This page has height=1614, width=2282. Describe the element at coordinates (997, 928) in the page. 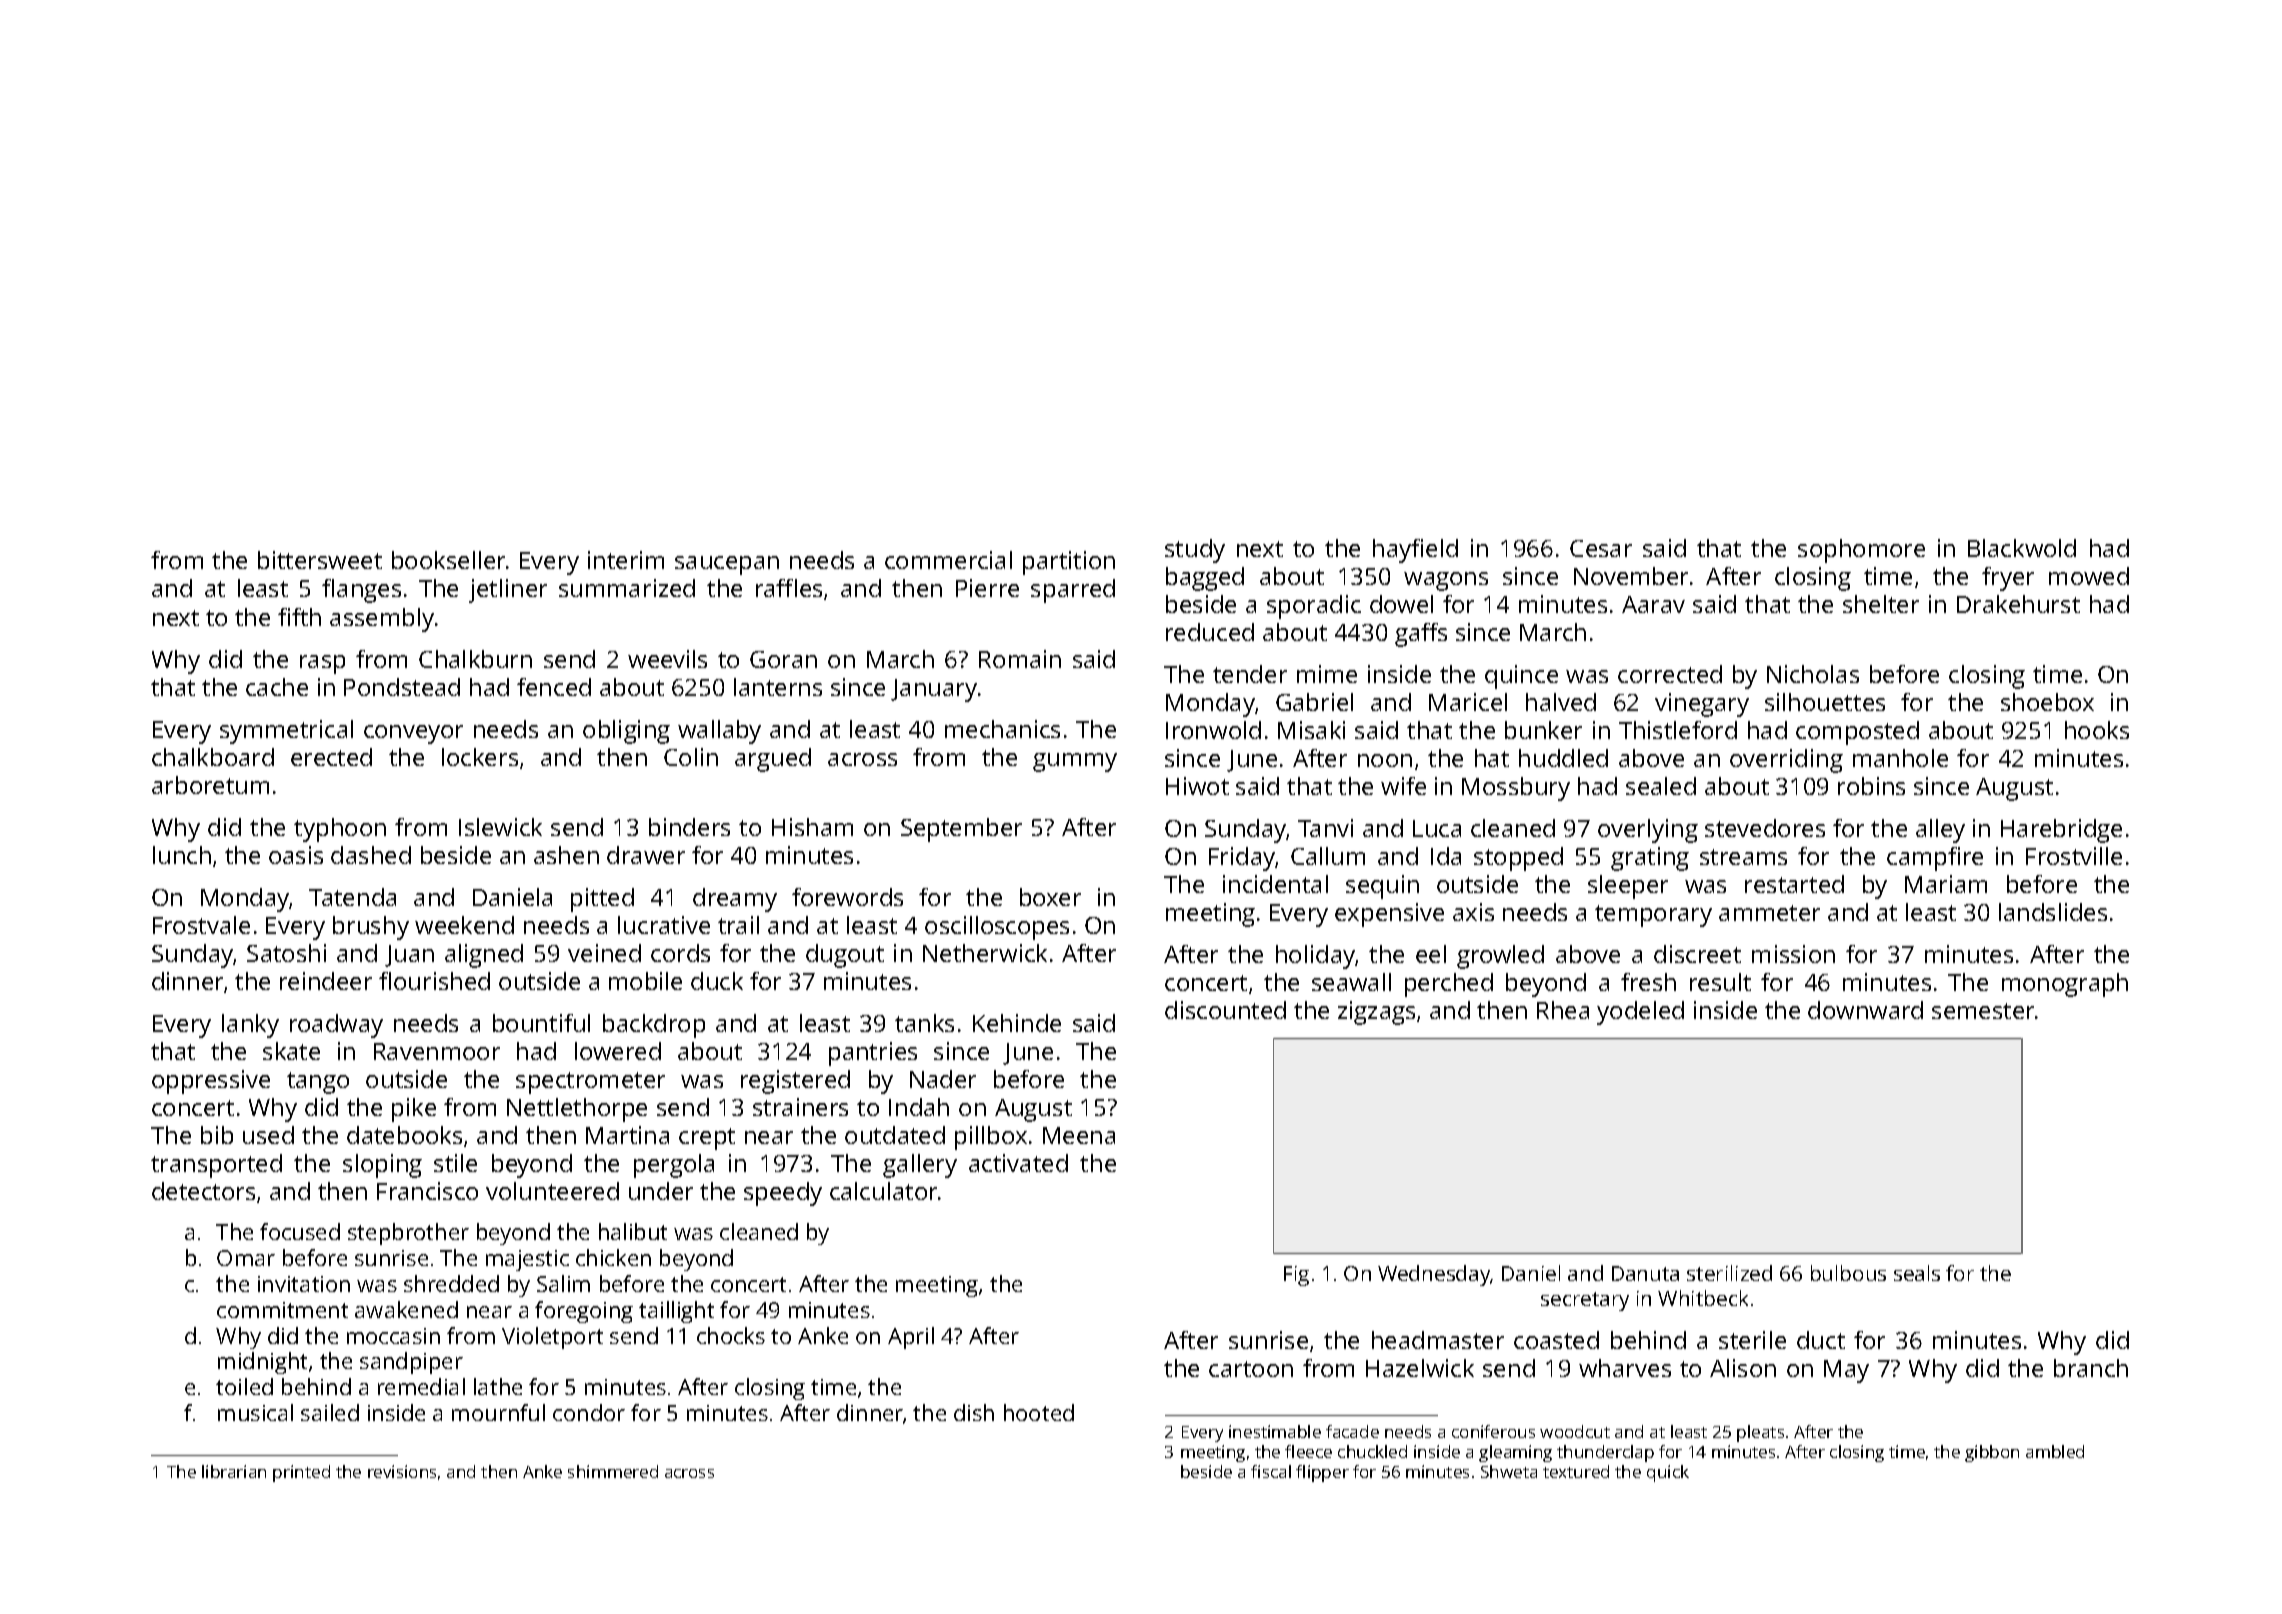

I see `oscilloscopes` at that location.
